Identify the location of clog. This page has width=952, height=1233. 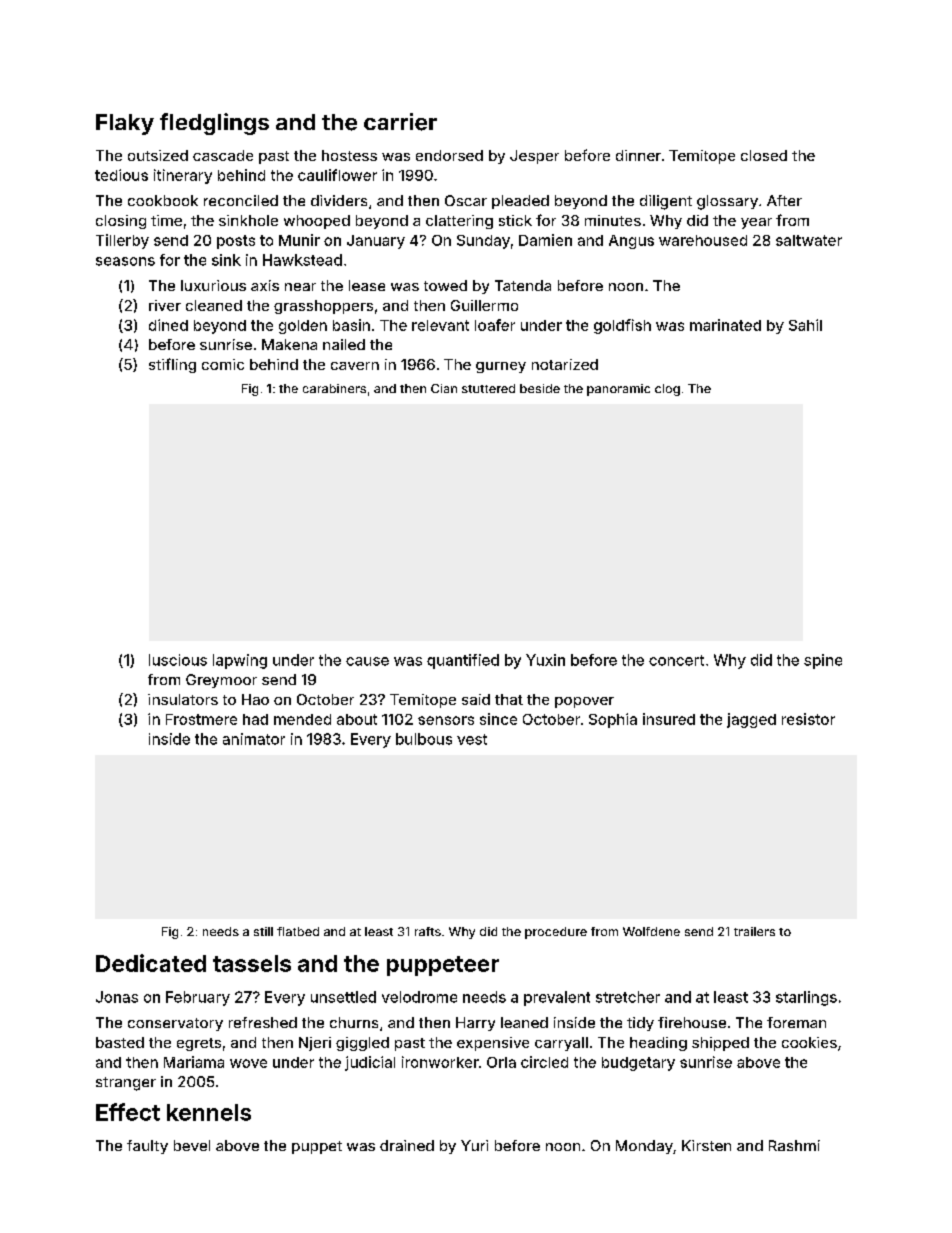
(667, 390).
